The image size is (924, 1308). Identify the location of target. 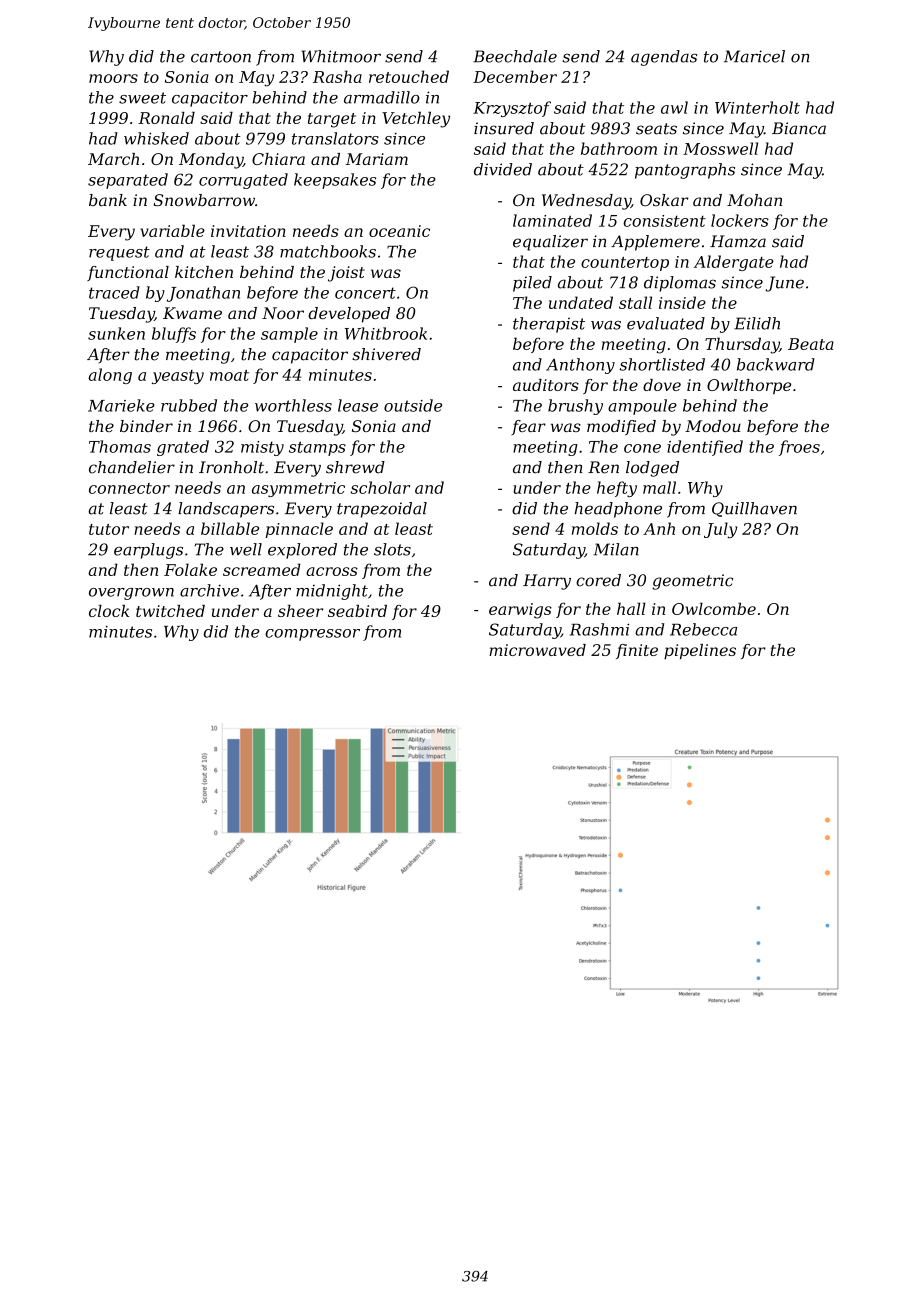
(332, 120).
